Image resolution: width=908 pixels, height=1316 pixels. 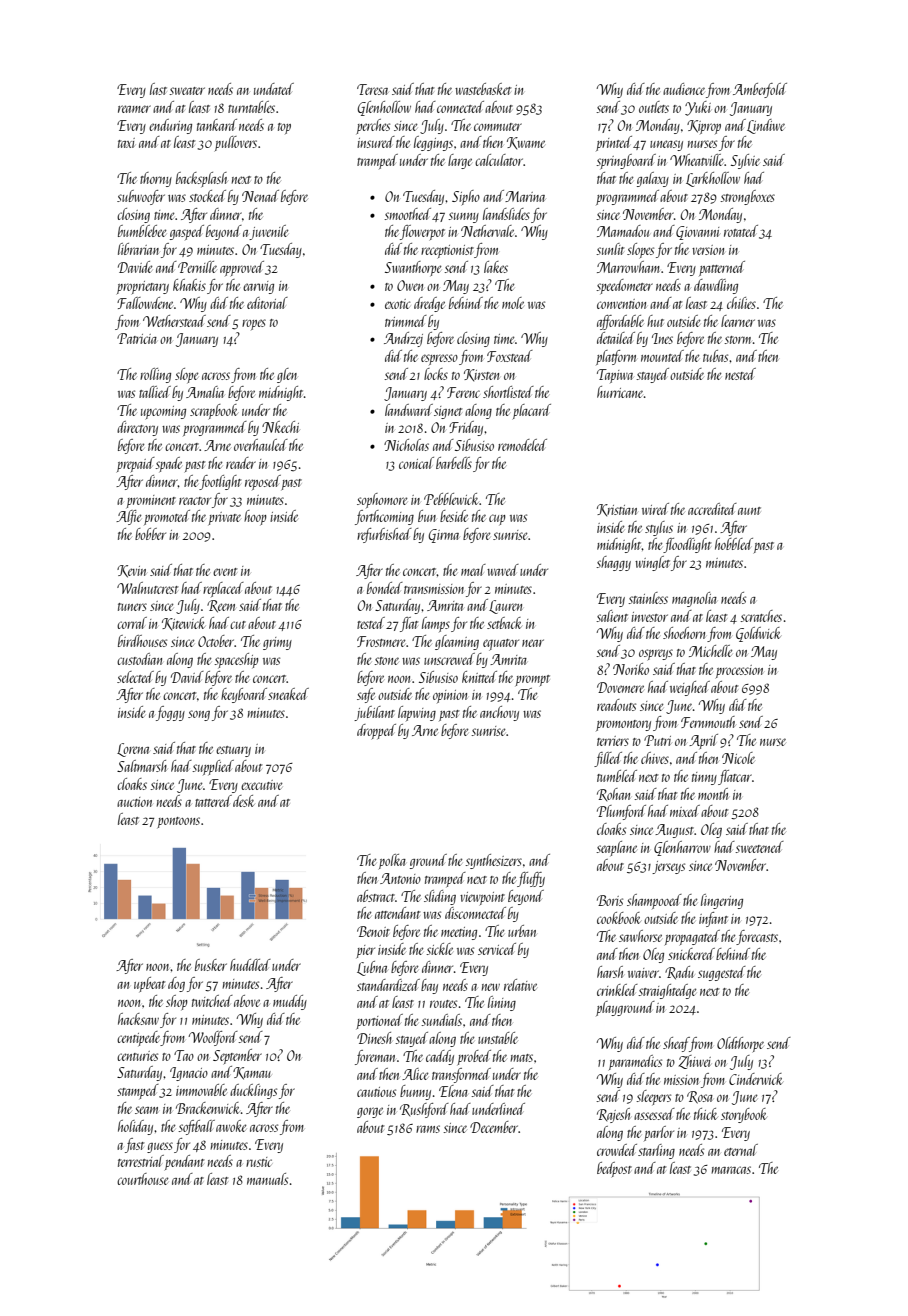 What do you see at coordinates (142, 1179) in the screenshot?
I see `courthouse` at bounding box center [142, 1179].
